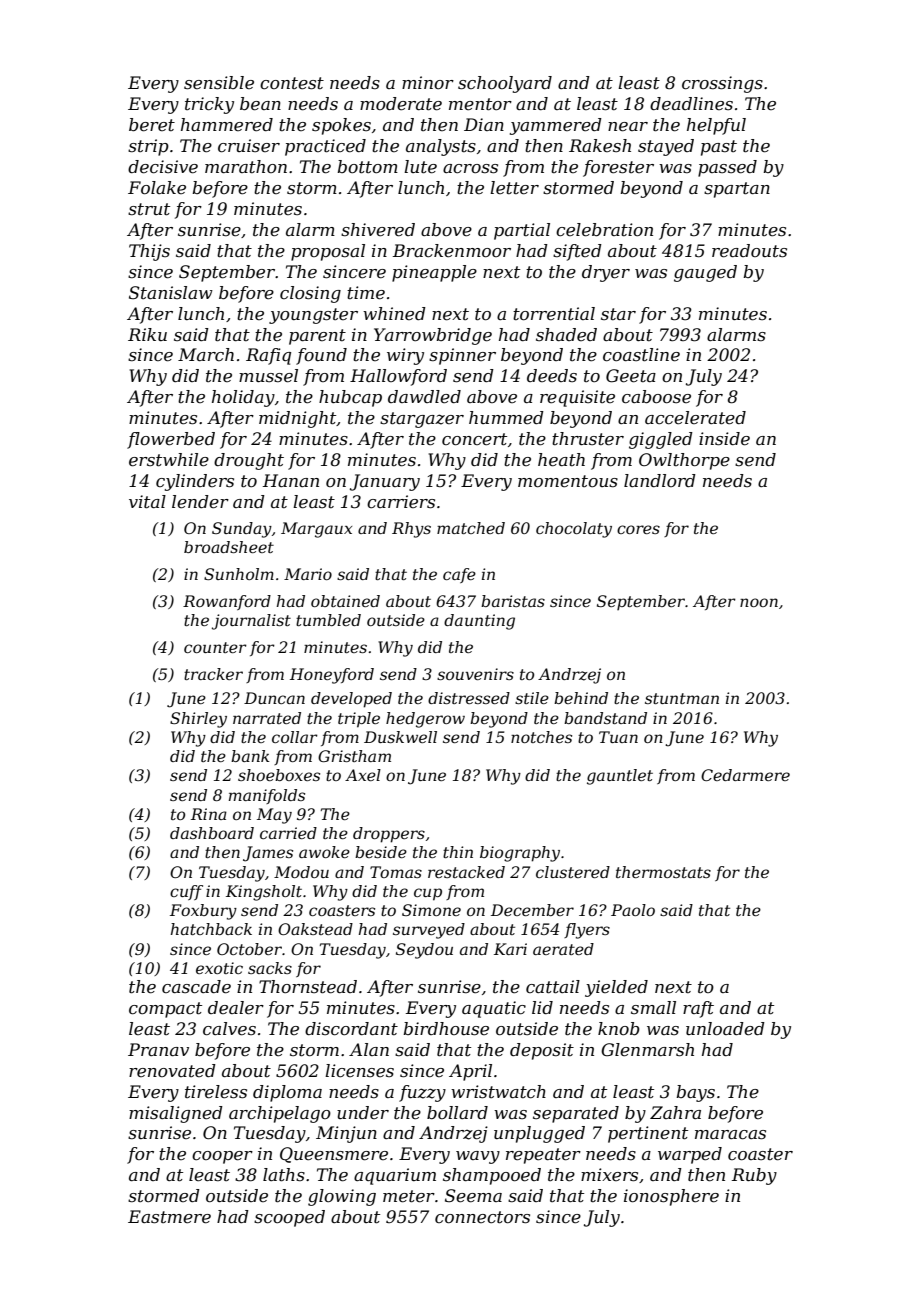 The image size is (924, 1314). I want to click on biography, so click(520, 854).
